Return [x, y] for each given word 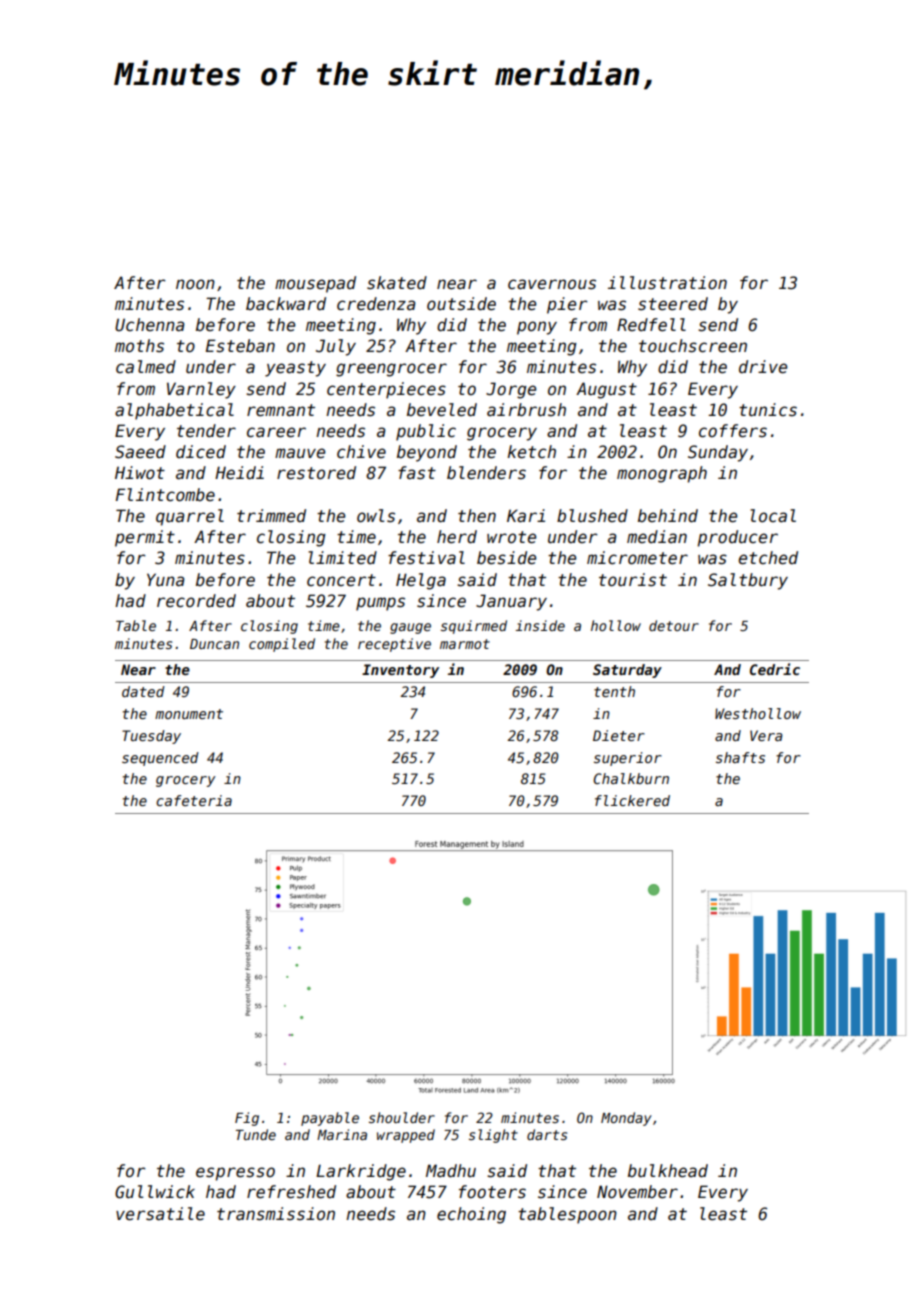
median [657, 537]
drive [763, 367]
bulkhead [668, 1171]
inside [540, 625]
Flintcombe [165, 495]
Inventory [400, 671]
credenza [376, 304]
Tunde [256, 1134]
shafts [740, 757]
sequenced [160, 759]
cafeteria [194, 800]
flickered [632, 800]
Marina [342, 1134]
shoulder [402, 1117]
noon [195, 284]
